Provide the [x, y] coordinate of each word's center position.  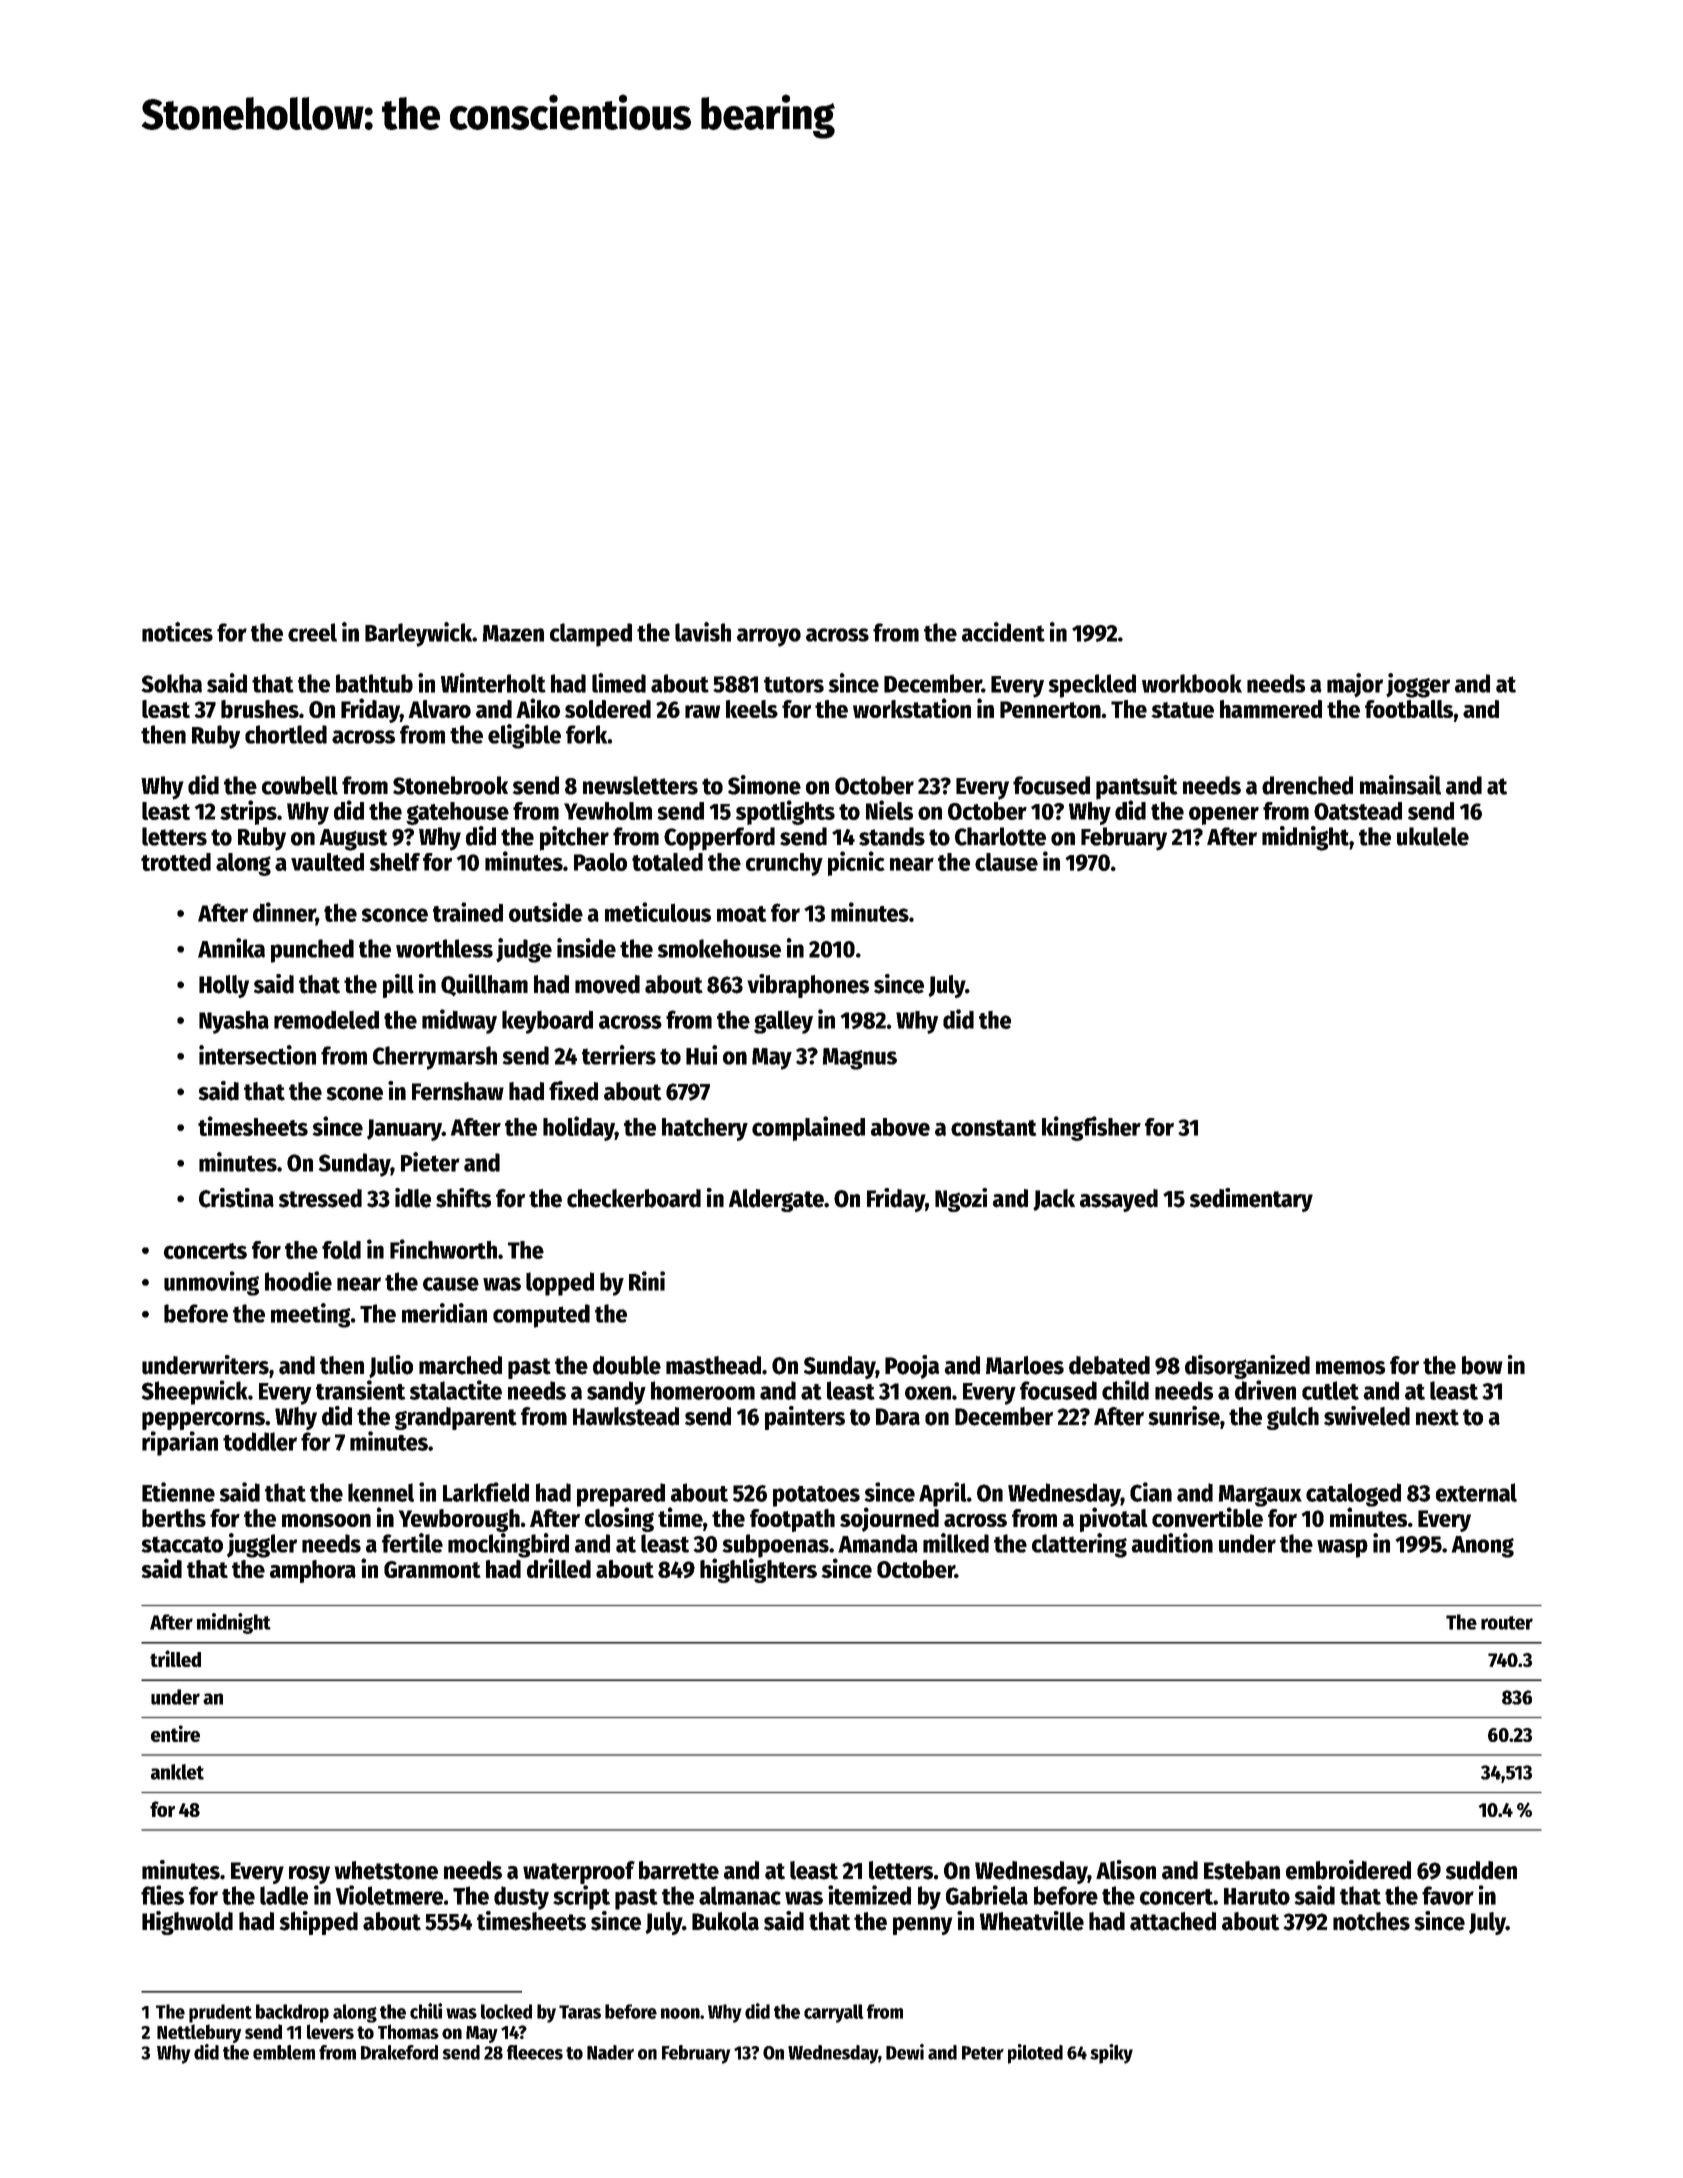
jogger [1418, 685]
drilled [559, 1568]
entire [175, 1733]
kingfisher [1091, 1128]
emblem [284, 2052]
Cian [1151, 1492]
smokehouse [719, 948]
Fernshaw [458, 1091]
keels [752, 709]
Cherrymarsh [435, 1058]
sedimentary [1251, 1200]
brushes [260, 709]
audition [1172, 1543]
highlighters [758, 1570]
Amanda [878, 1543]
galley [783, 1022]
